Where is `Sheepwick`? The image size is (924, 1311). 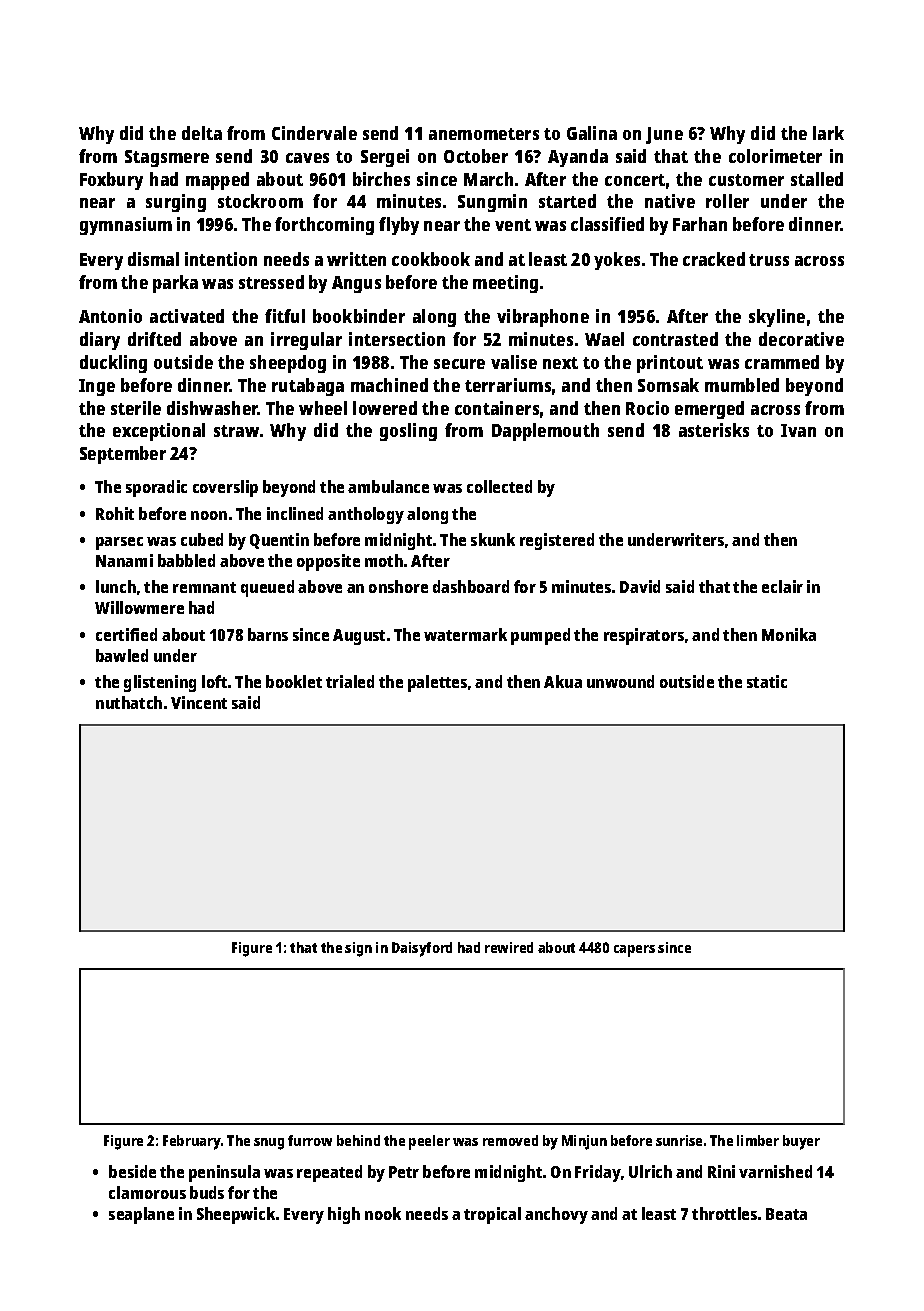
Sheepwick is located at coordinates (236, 1215).
